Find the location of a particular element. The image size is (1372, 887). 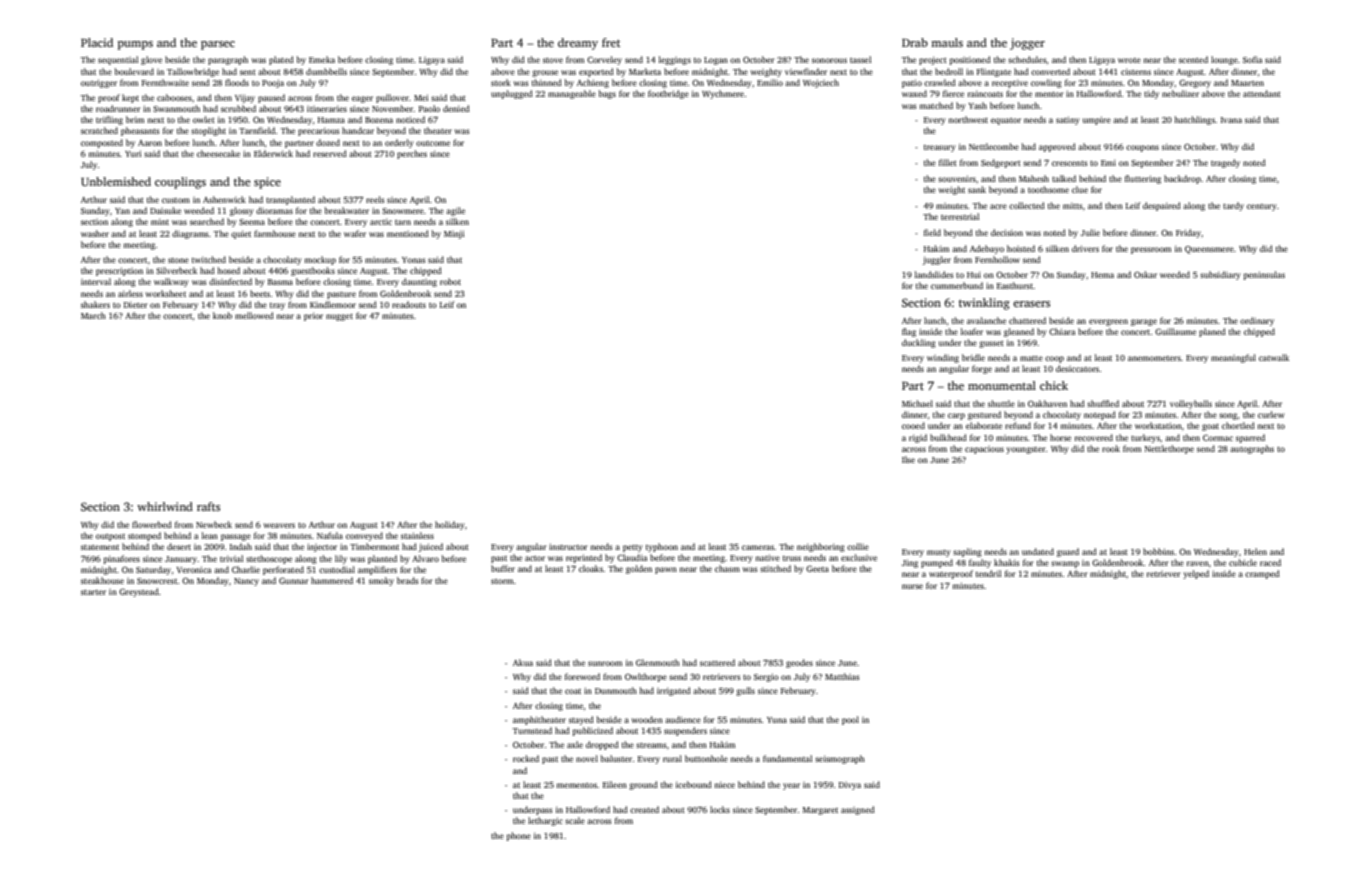

bags is located at coordinates (607, 94).
